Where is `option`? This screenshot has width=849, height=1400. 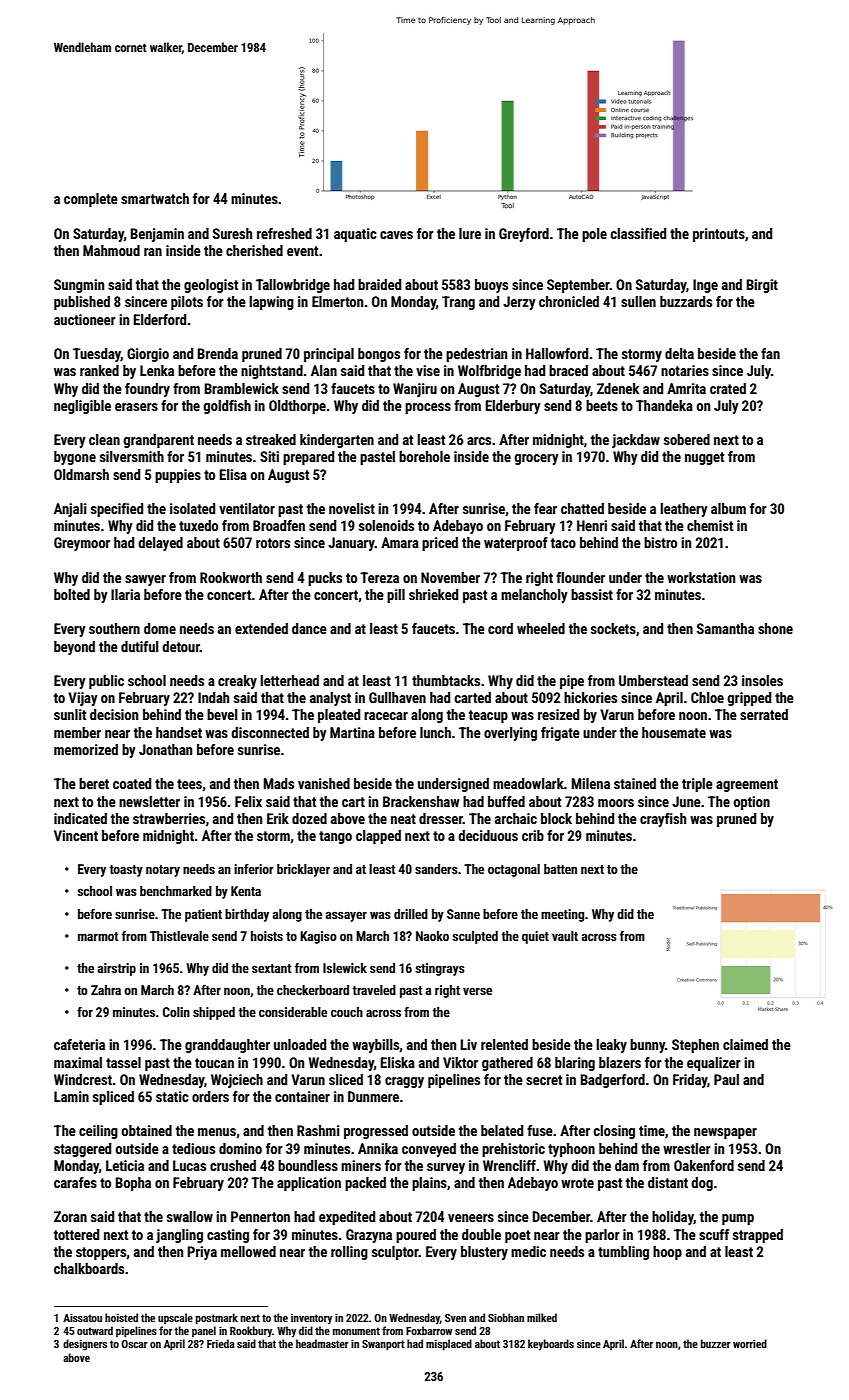 option is located at coordinates (752, 803).
